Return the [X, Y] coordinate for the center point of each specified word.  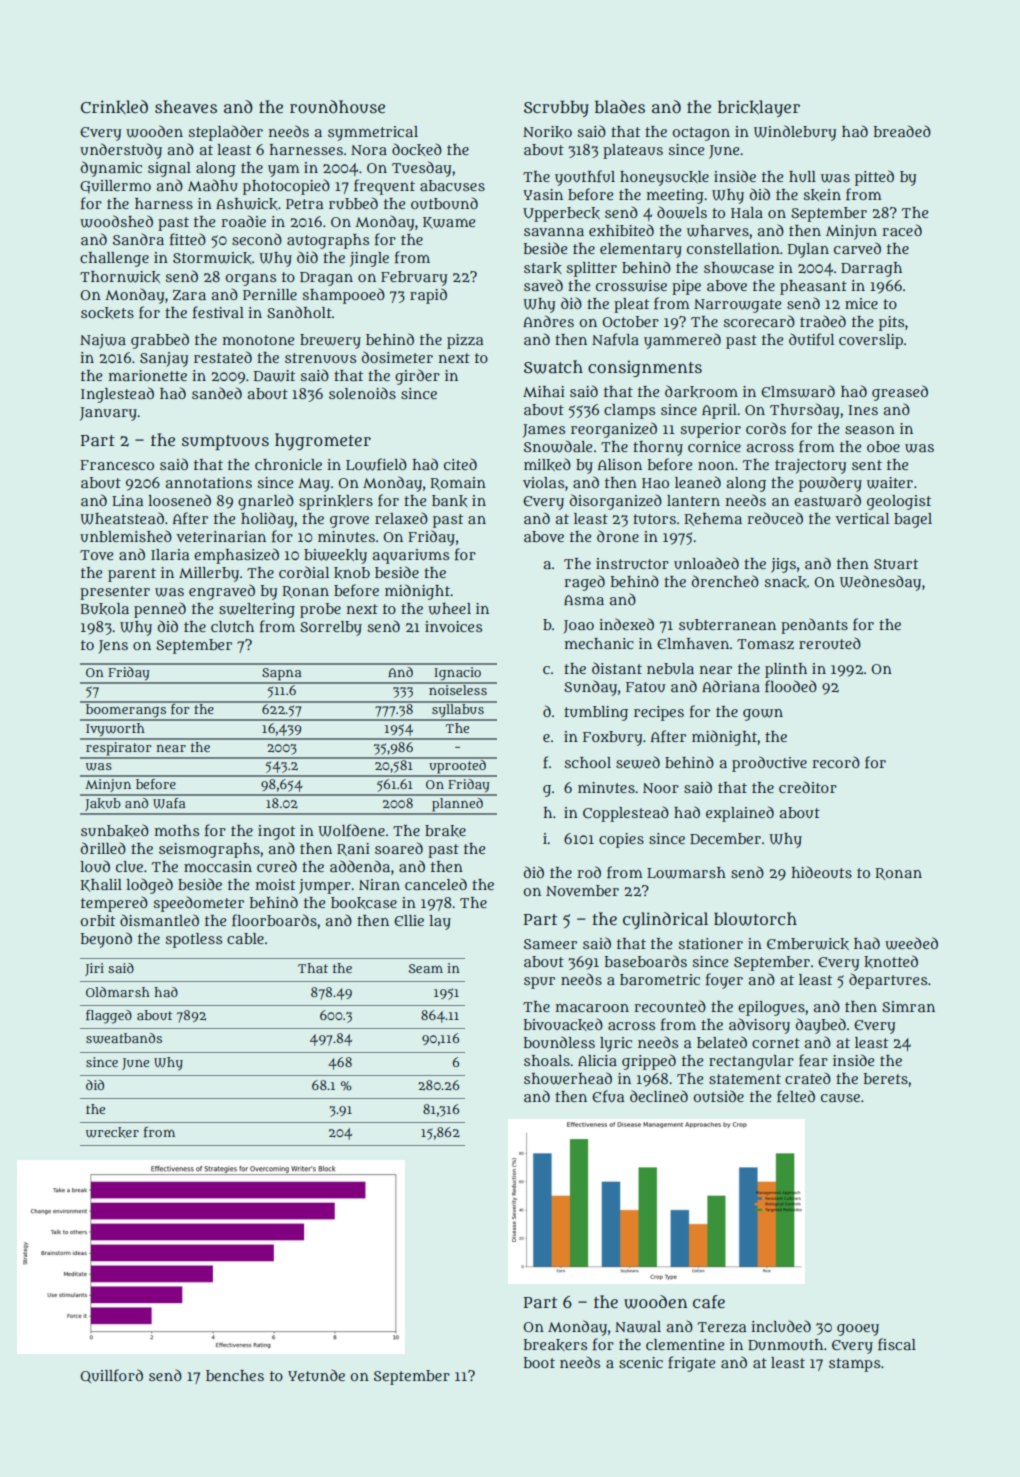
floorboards [274, 920]
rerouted [830, 643]
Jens [113, 647]
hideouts [822, 872]
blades [620, 107]
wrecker [112, 1132]
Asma [584, 600]
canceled [436, 884]
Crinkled [114, 107]
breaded [902, 131]
